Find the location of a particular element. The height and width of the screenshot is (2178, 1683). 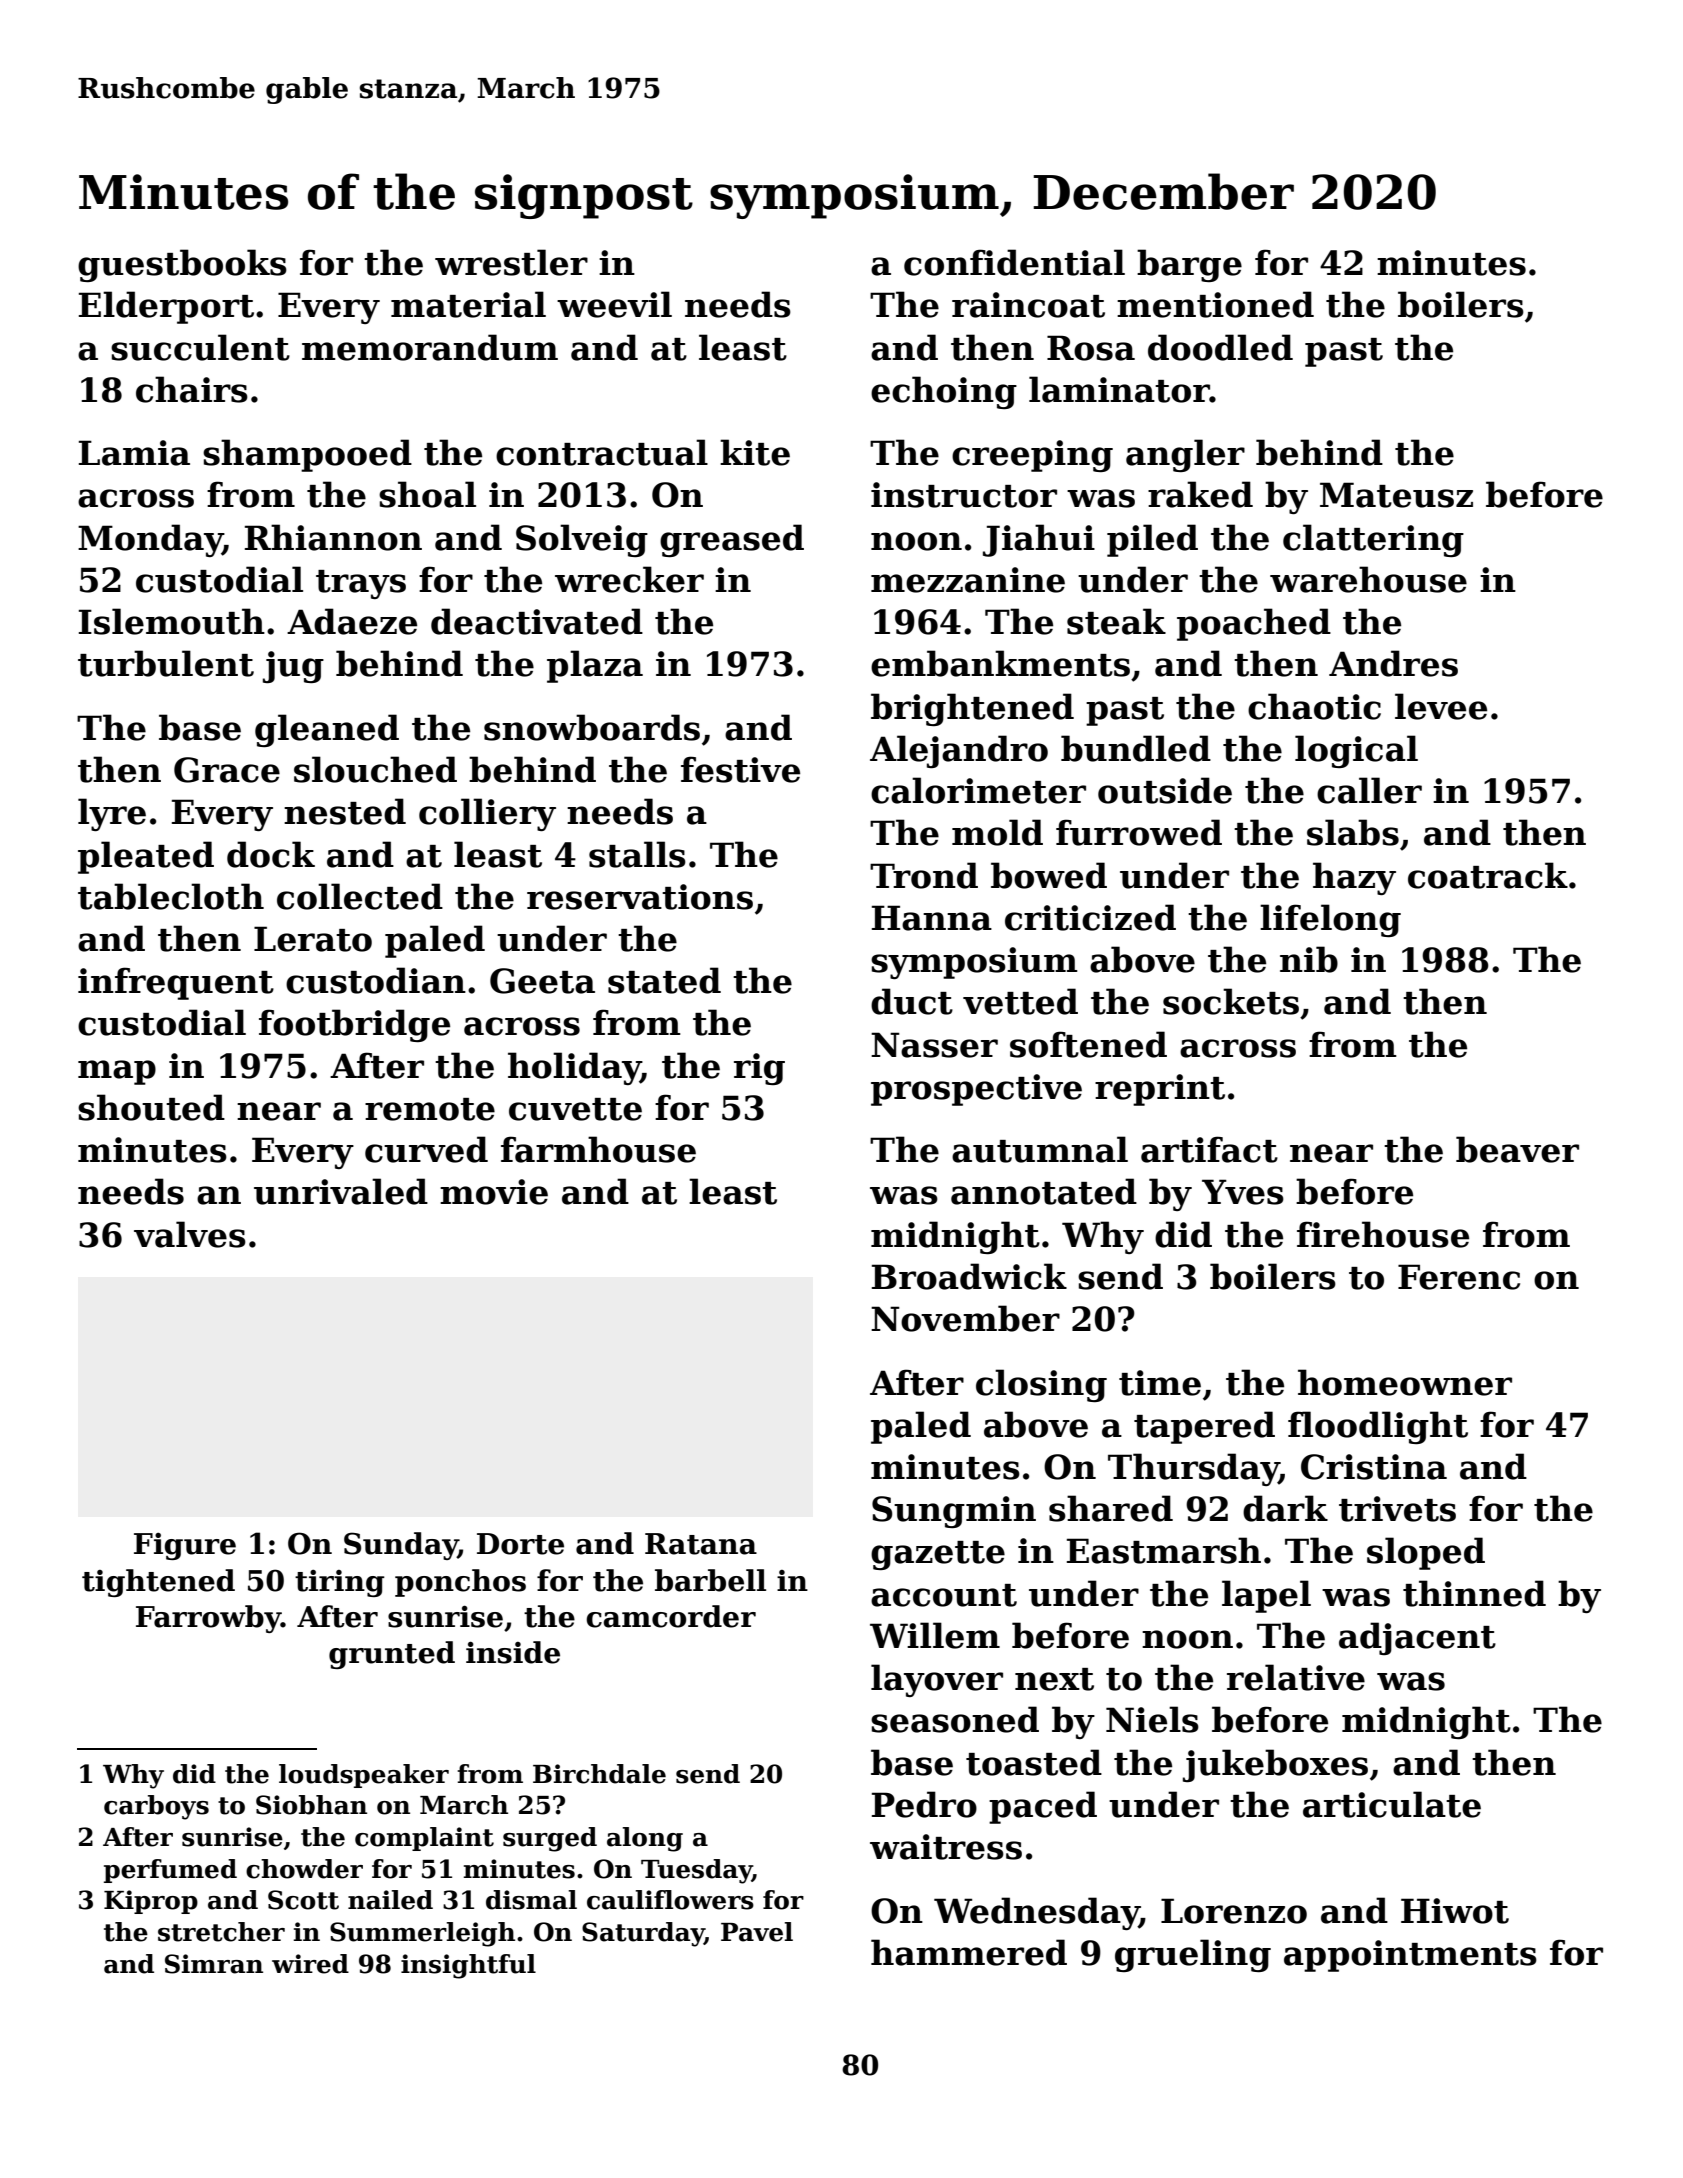

chairs is located at coordinates (192, 389).
